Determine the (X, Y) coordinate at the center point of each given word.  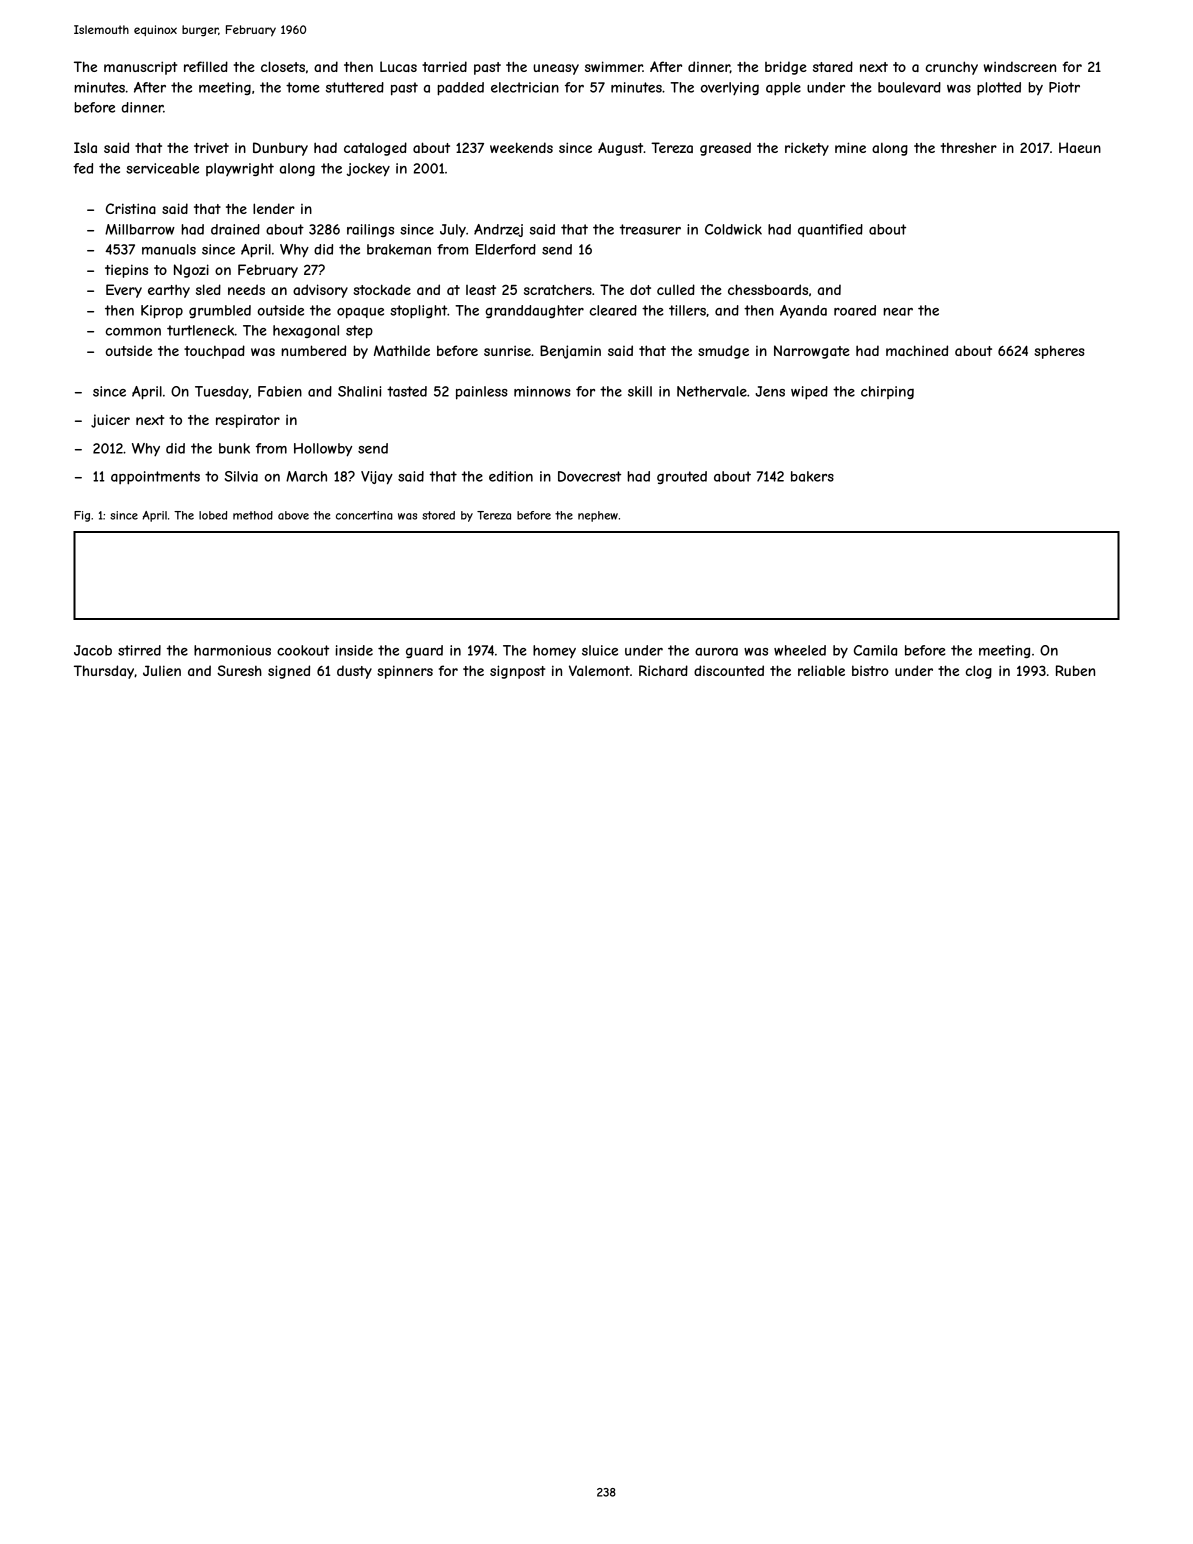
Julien (162, 670)
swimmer (614, 66)
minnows (542, 391)
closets (283, 66)
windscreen (1020, 66)
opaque (360, 313)
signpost (518, 672)
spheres (1059, 352)
